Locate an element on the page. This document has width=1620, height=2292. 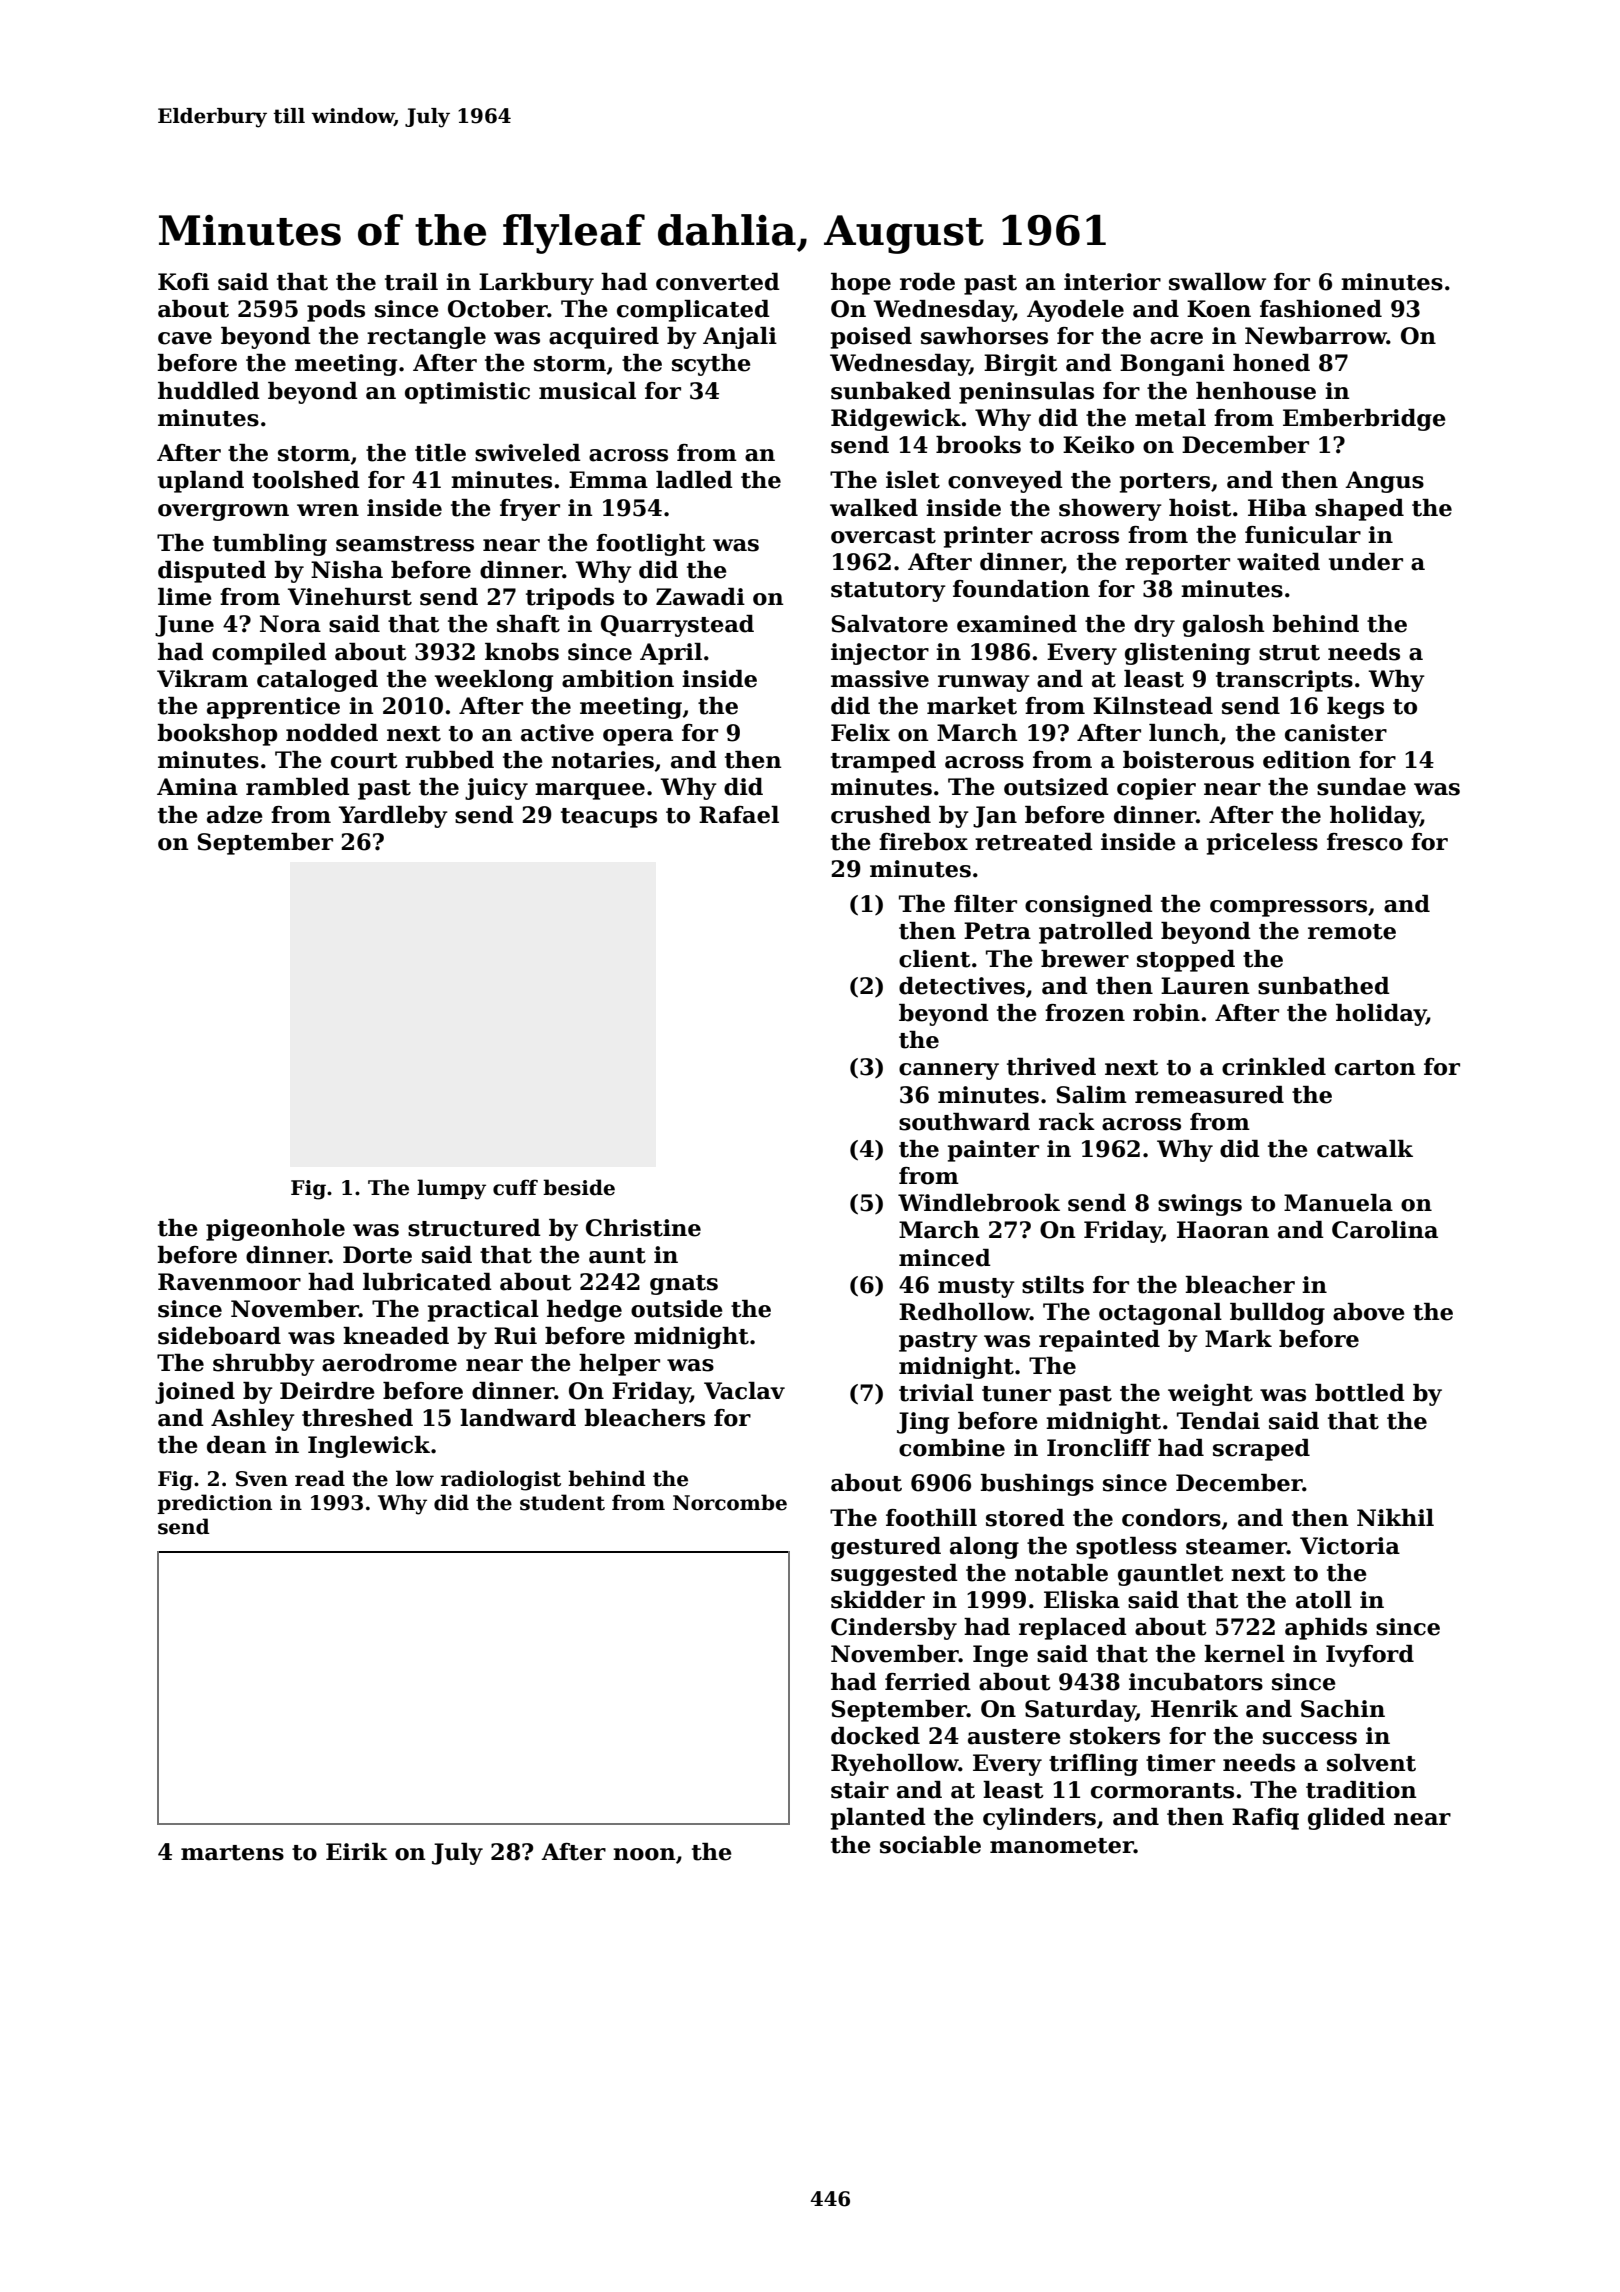
footlight is located at coordinates (651, 545).
